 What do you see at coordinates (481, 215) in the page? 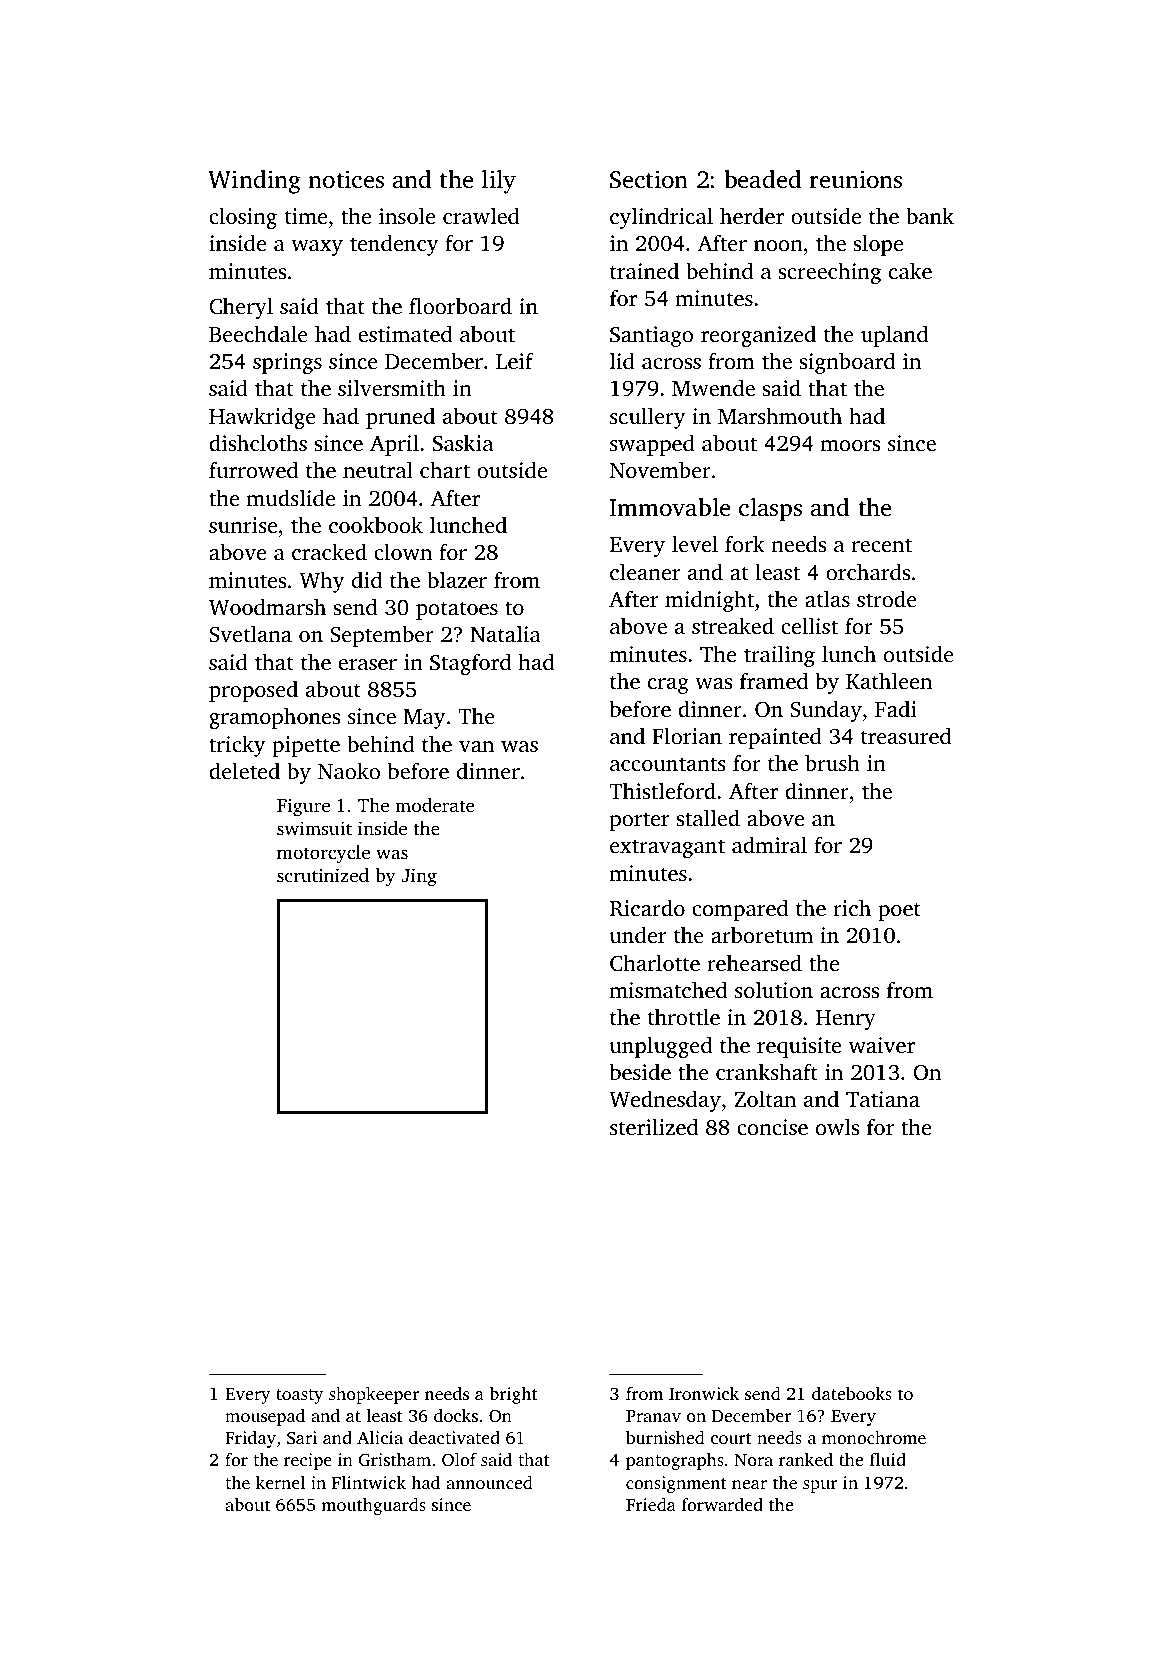
I see `crawled` at bounding box center [481, 215].
